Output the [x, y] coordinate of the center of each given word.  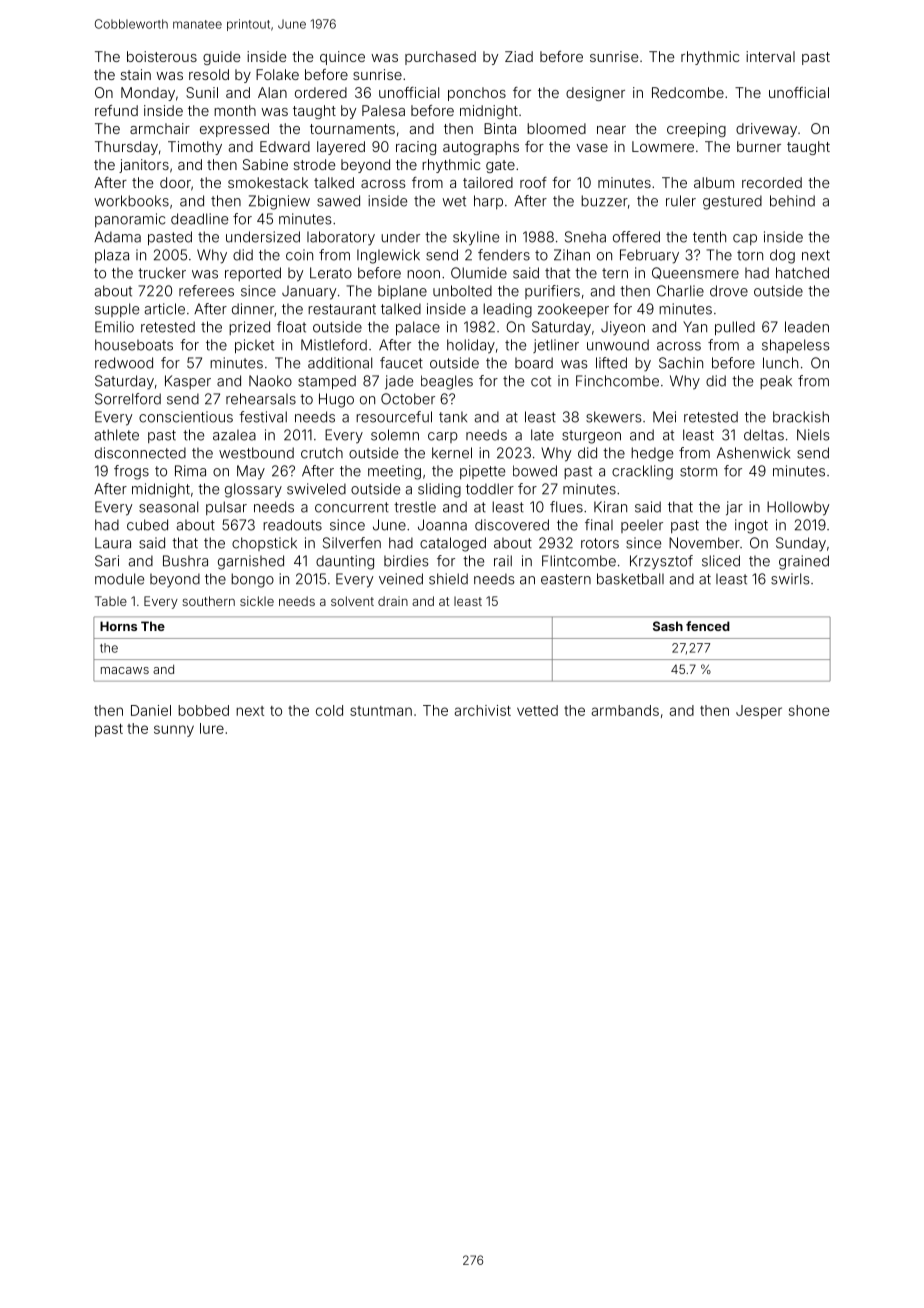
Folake [277, 74]
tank [453, 417]
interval [770, 56]
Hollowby [798, 508]
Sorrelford [128, 399]
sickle [257, 601]
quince [342, 58]
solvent [352, 601]
